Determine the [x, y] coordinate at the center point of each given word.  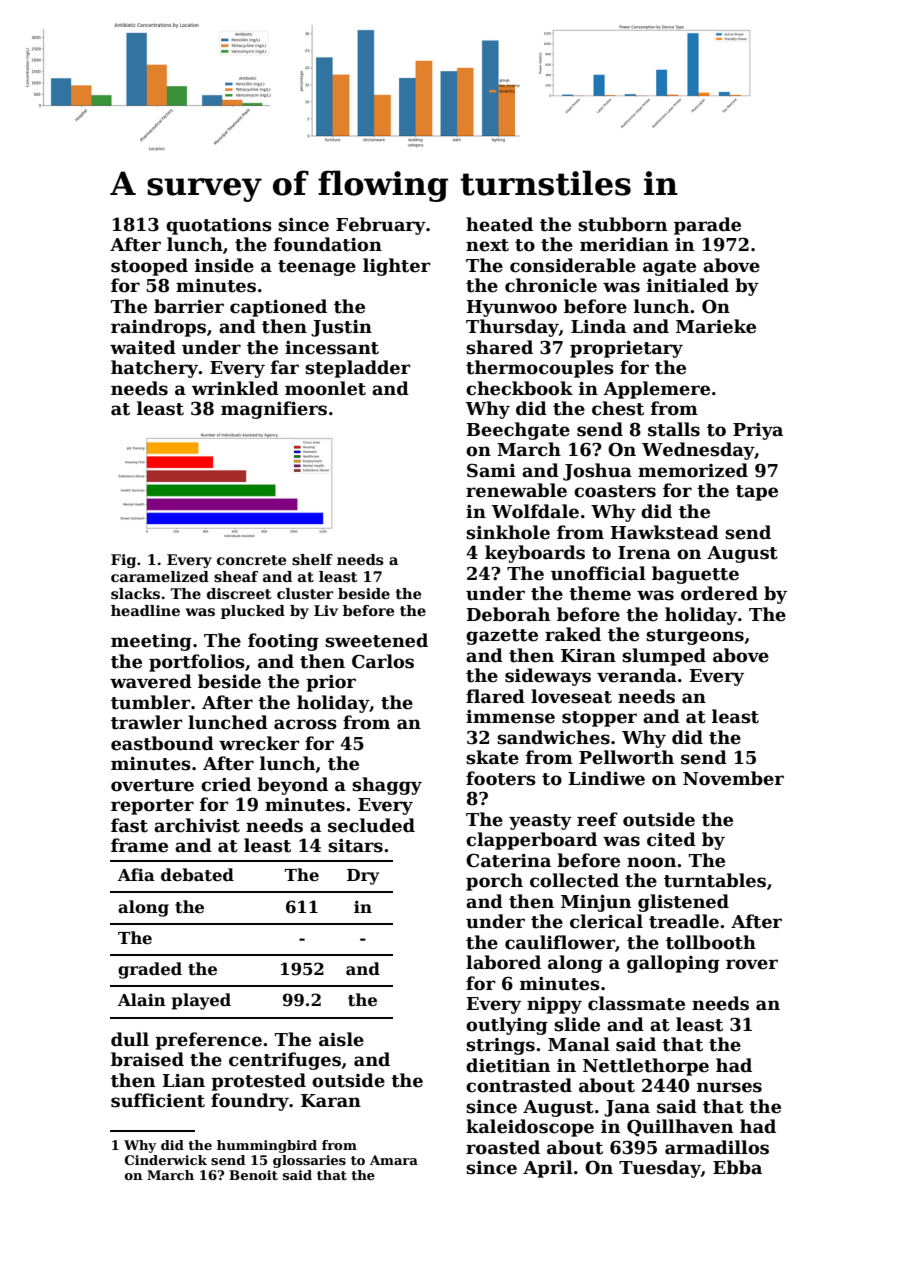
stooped [149, 267]
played [201, 1001]
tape [757, 493]
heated [499, 224]
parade [707, 226]
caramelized [160, 576]
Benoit [253, 1175]
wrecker [259, 743]
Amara [394, 1160]
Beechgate [518, 431]
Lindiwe [606, 778]
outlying [507, 1026]
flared [495, 696]
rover [752, 964]
